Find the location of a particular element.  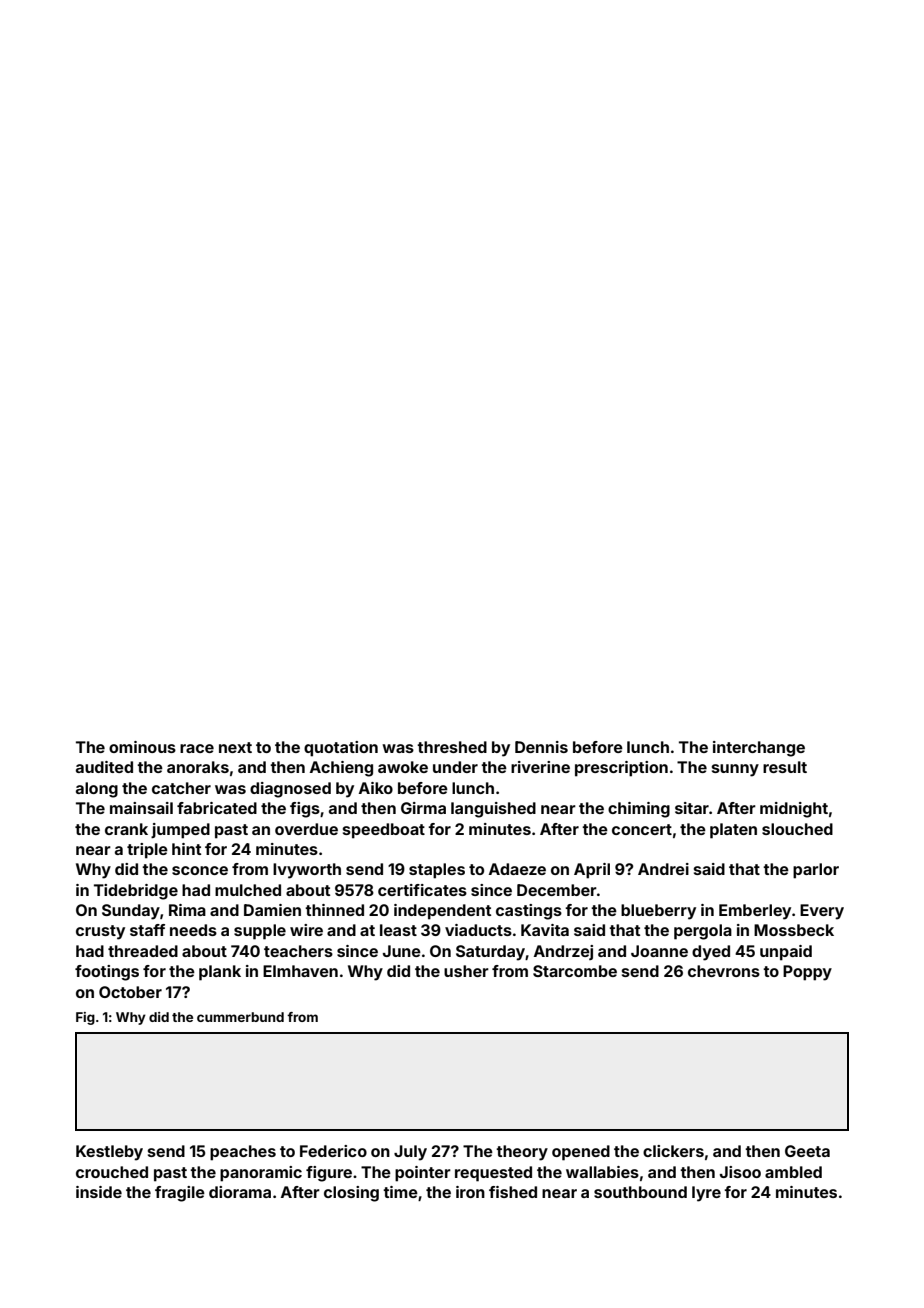

Sunday is located at coordinates (131, 912).
